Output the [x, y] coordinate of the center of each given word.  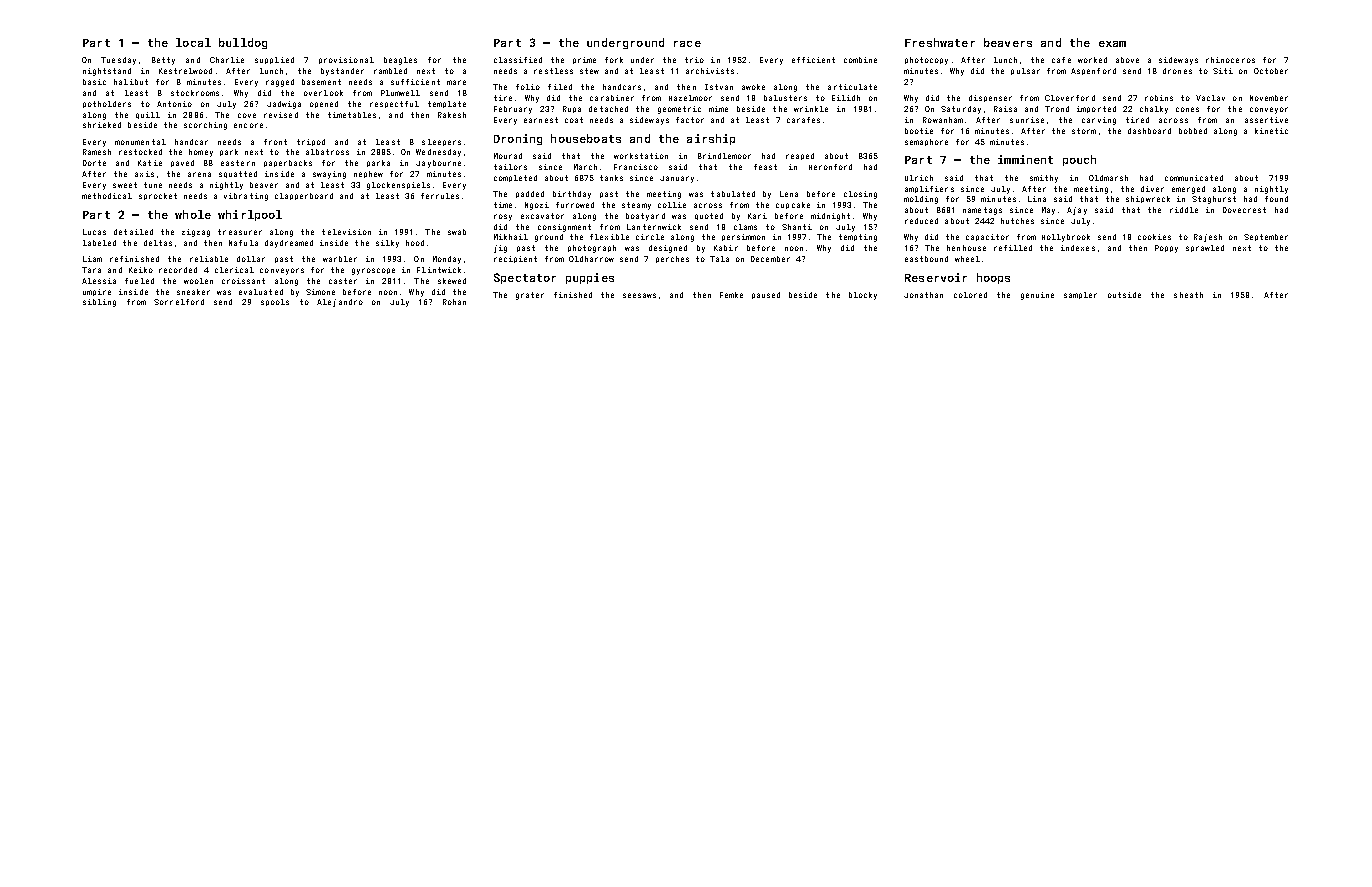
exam [1112, 44]
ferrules [440, 196]
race [687, 44]
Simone [320, 292]
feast [765, 167]
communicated [1194, 178]
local [193, 42]
